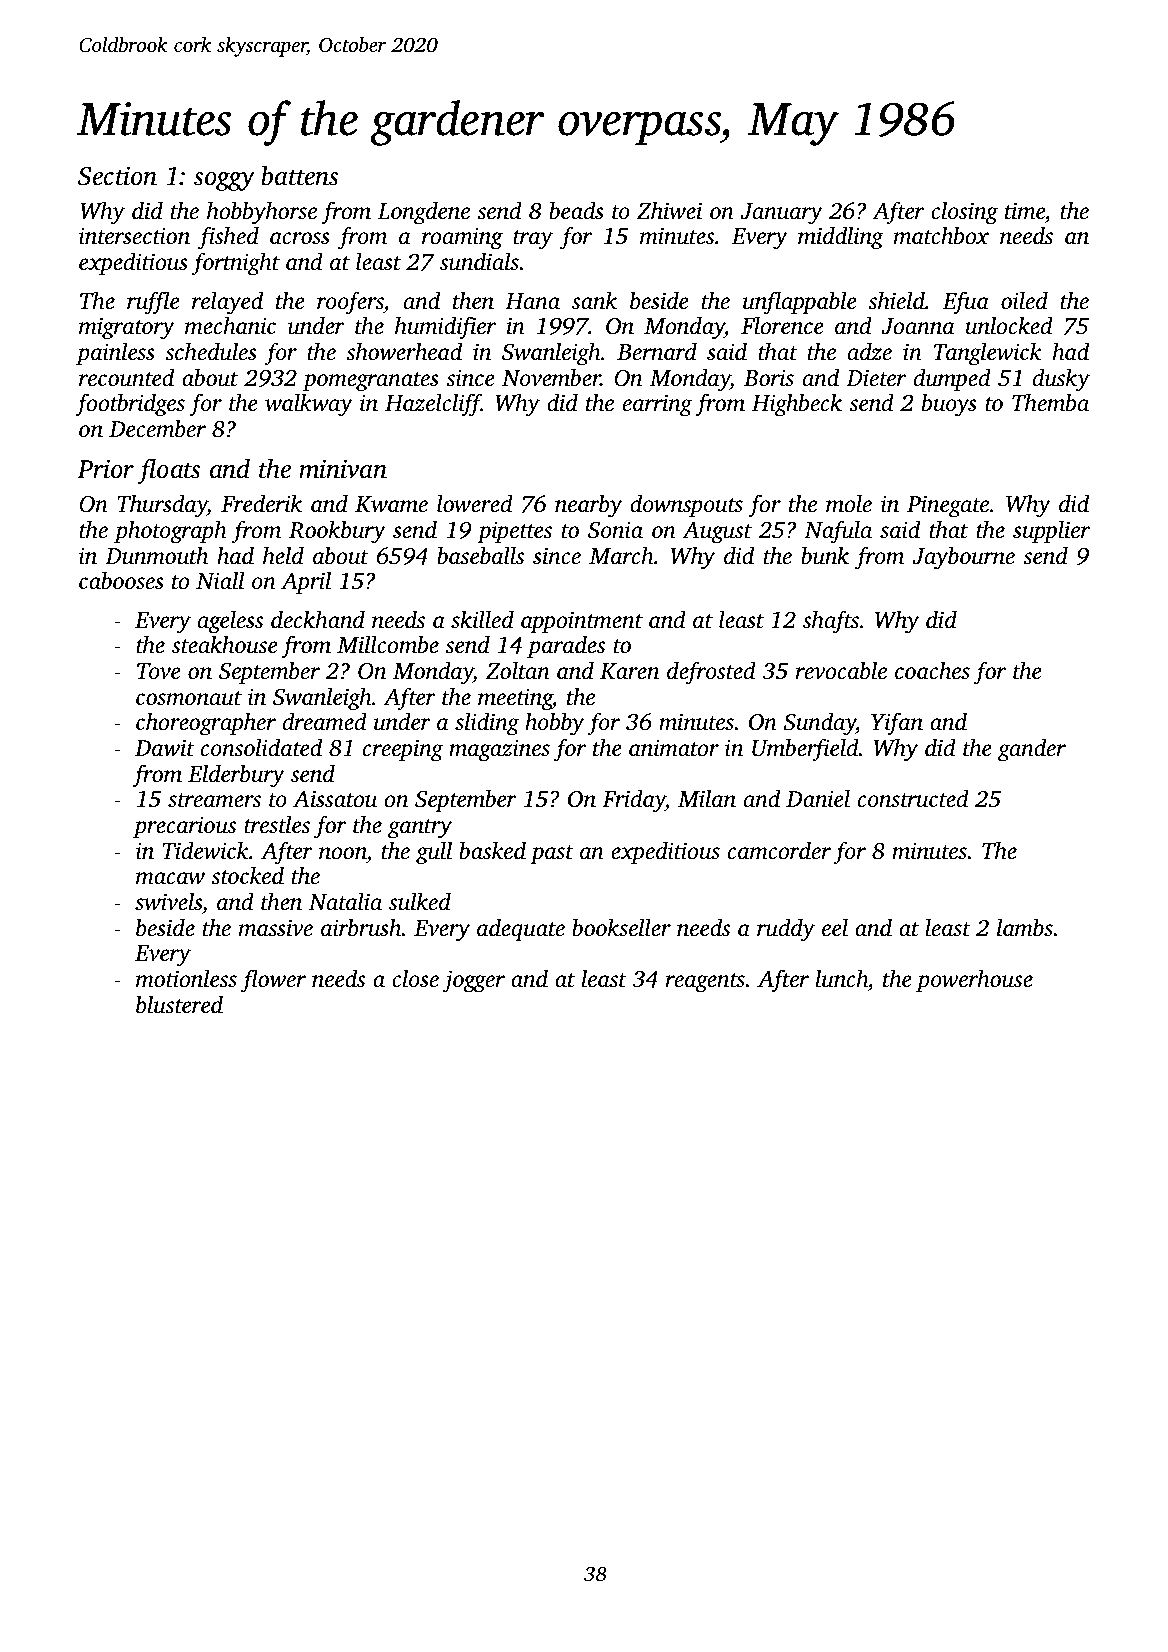 Image resolution: width=1168 pixels, height=1652 pixels. I want to click on appointment, so click(582, 622).
